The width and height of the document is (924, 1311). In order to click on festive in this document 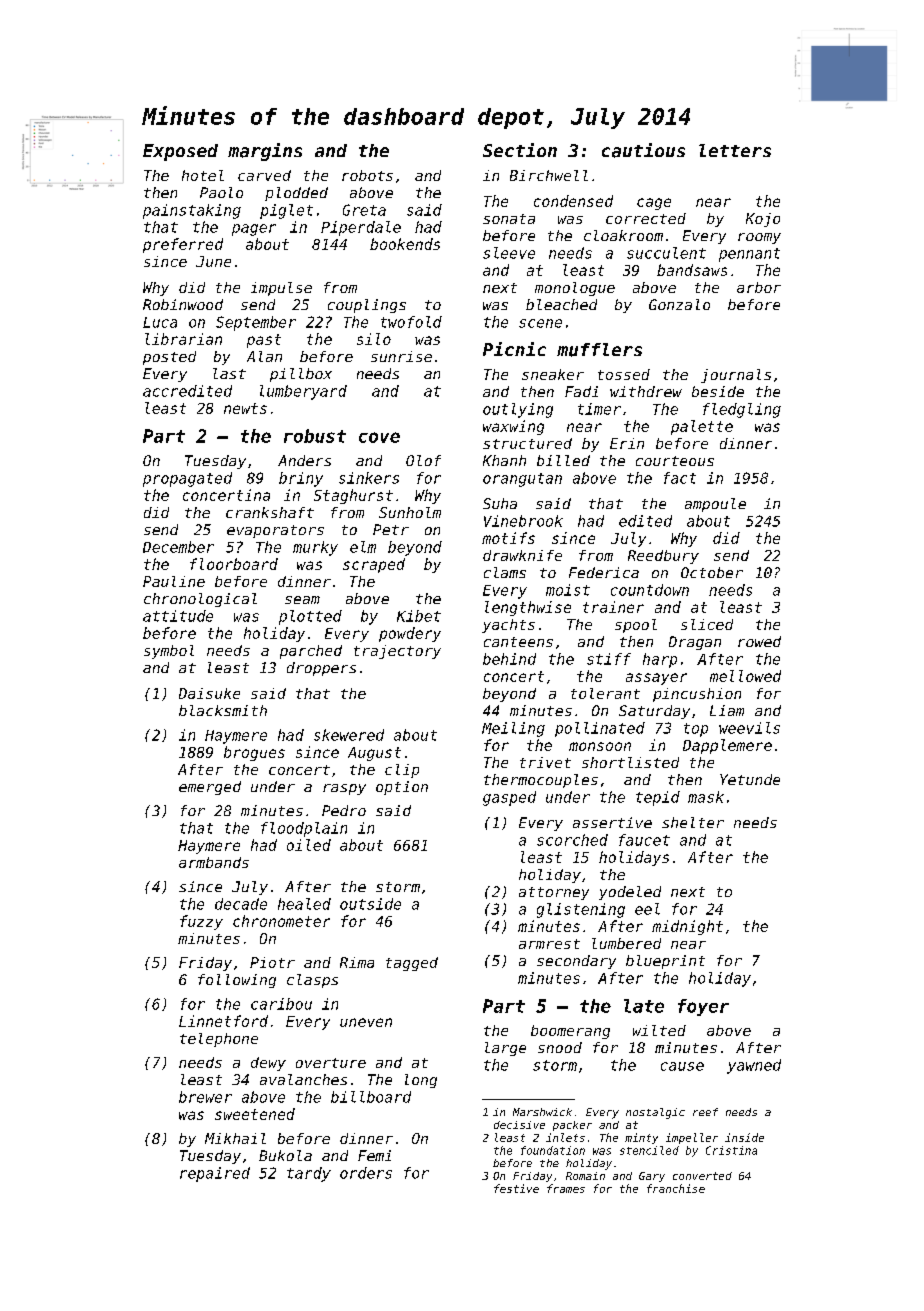, I will do `click(516, 1188)`.
